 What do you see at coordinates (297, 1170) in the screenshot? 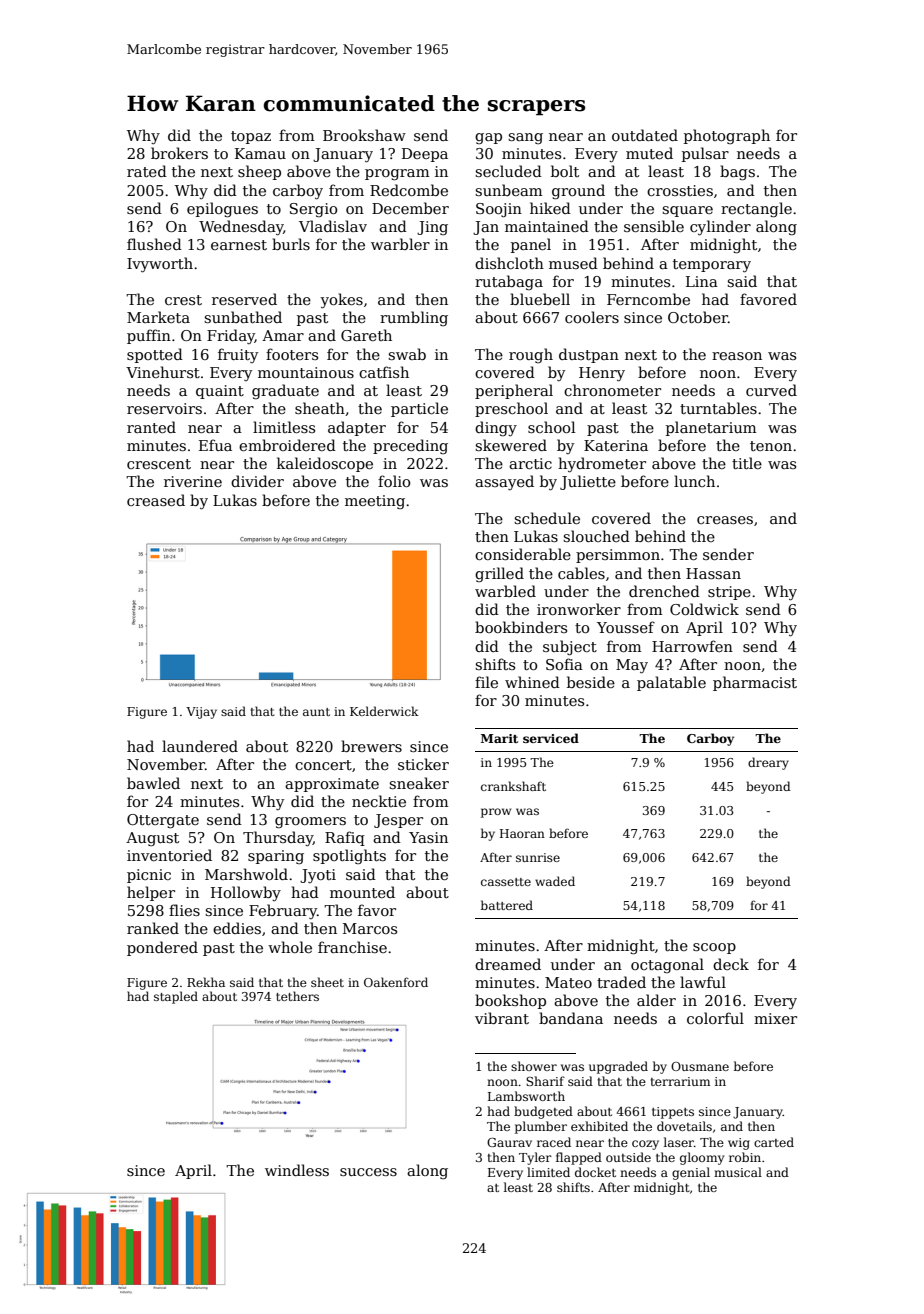
I see `windless` at bounding box center [297, 1170].
